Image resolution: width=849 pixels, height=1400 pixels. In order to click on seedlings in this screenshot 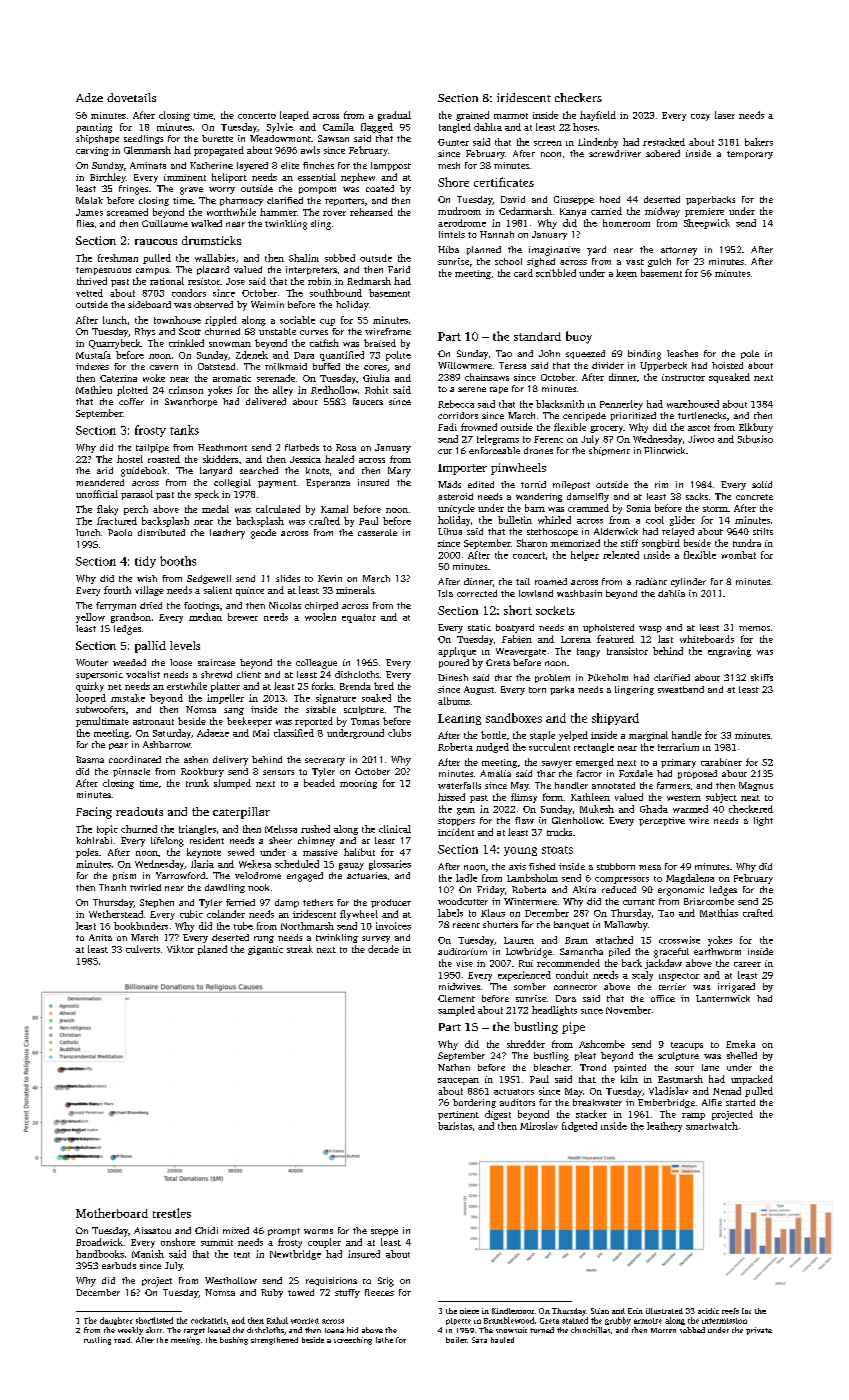, I will do `click(143, 139)`.
